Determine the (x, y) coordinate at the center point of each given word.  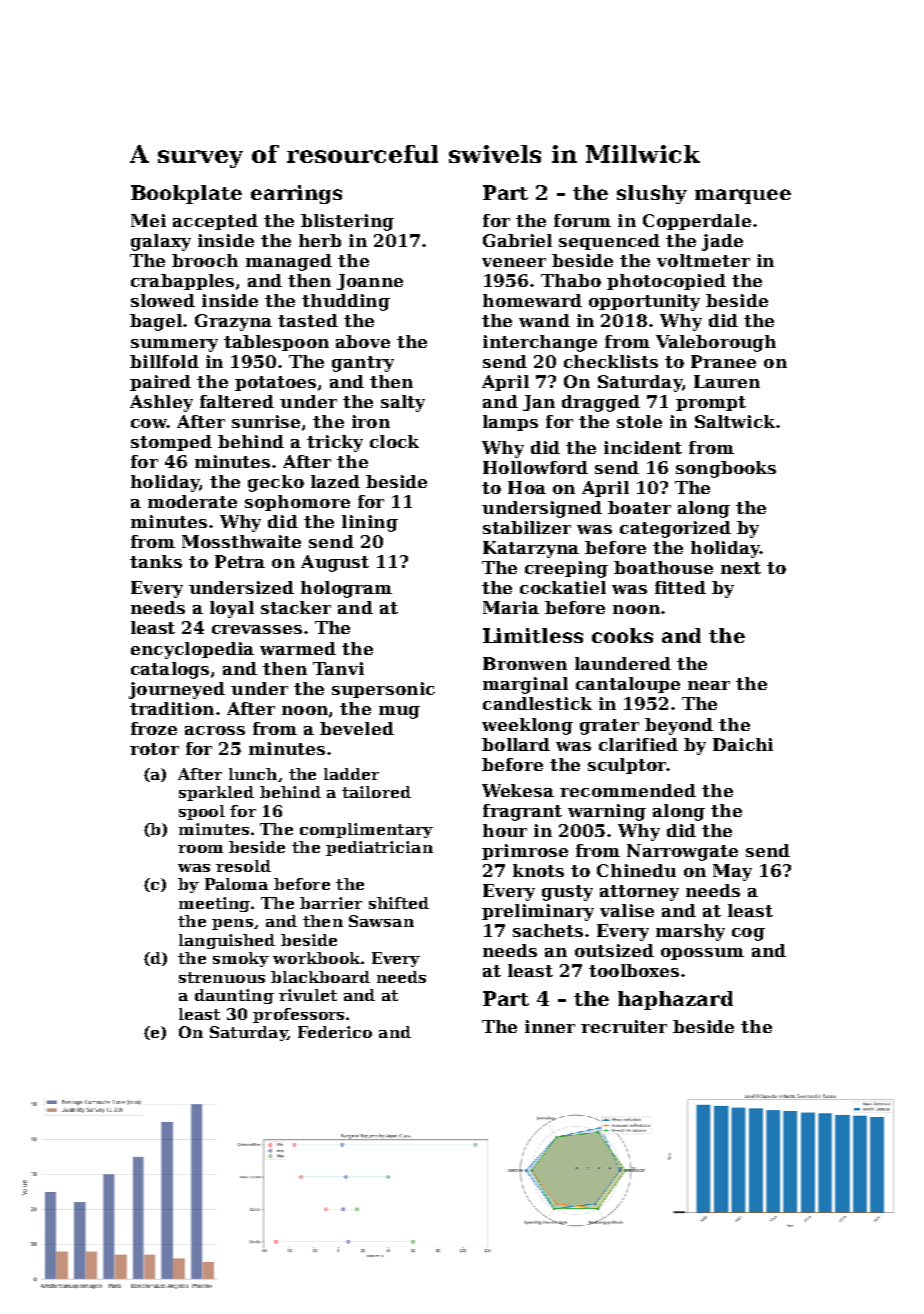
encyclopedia (192, 650)
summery (174, 345)
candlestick (537, 703)
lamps (510, 423)
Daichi (743, 744)
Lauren (727, 381)
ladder (351, 774)
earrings (296, 194)
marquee (743, 196)
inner (550, 1026)
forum (582, 220)
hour (505, 830)
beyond (679, 726)
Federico (335, 1032)
